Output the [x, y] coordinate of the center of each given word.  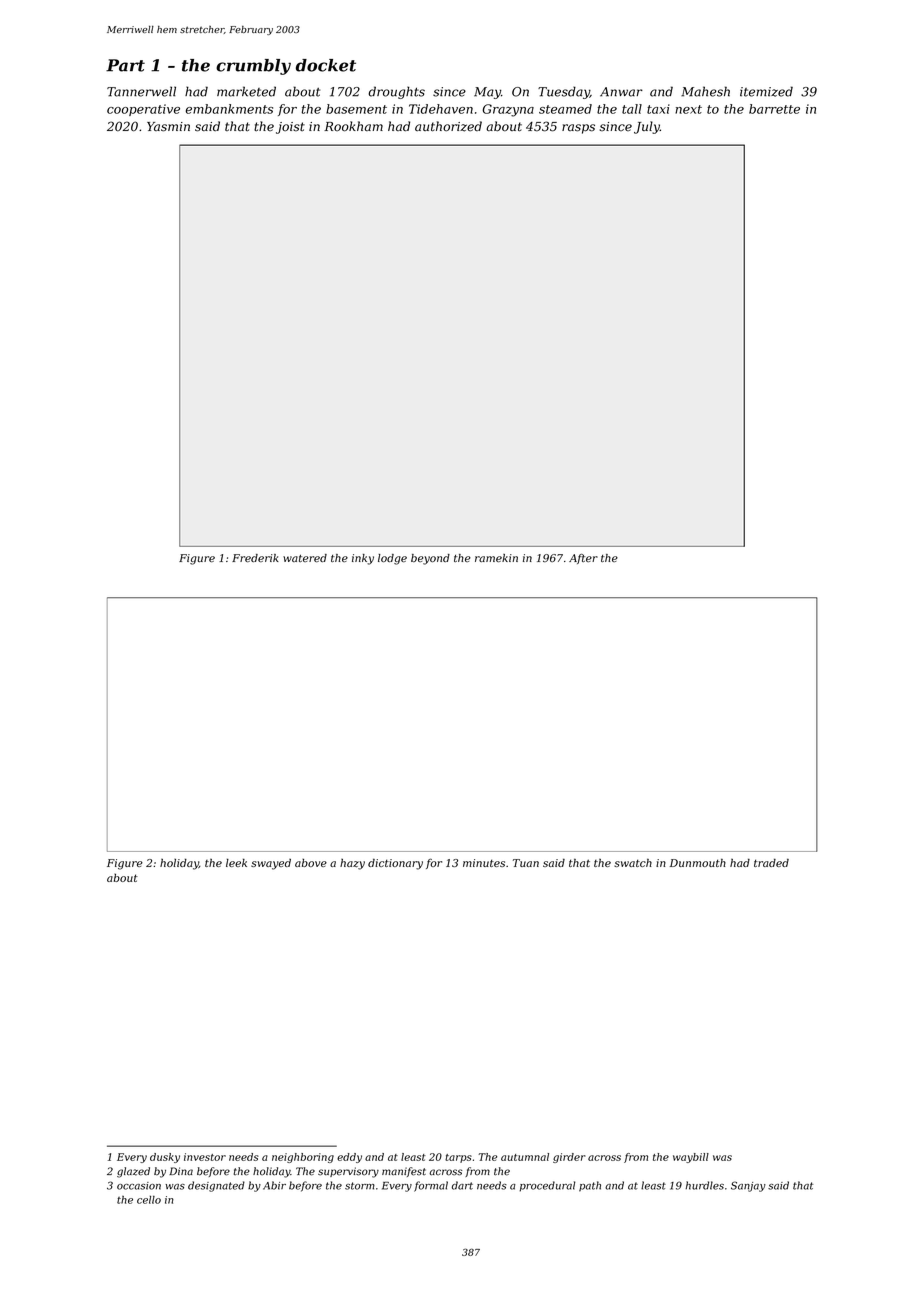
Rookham [353, 126]
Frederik [255, 558]
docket [326, 65]
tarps [458, 1158]
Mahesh [705, 91]
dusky [165, 1158]
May [487, 93]
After [583, 559]
